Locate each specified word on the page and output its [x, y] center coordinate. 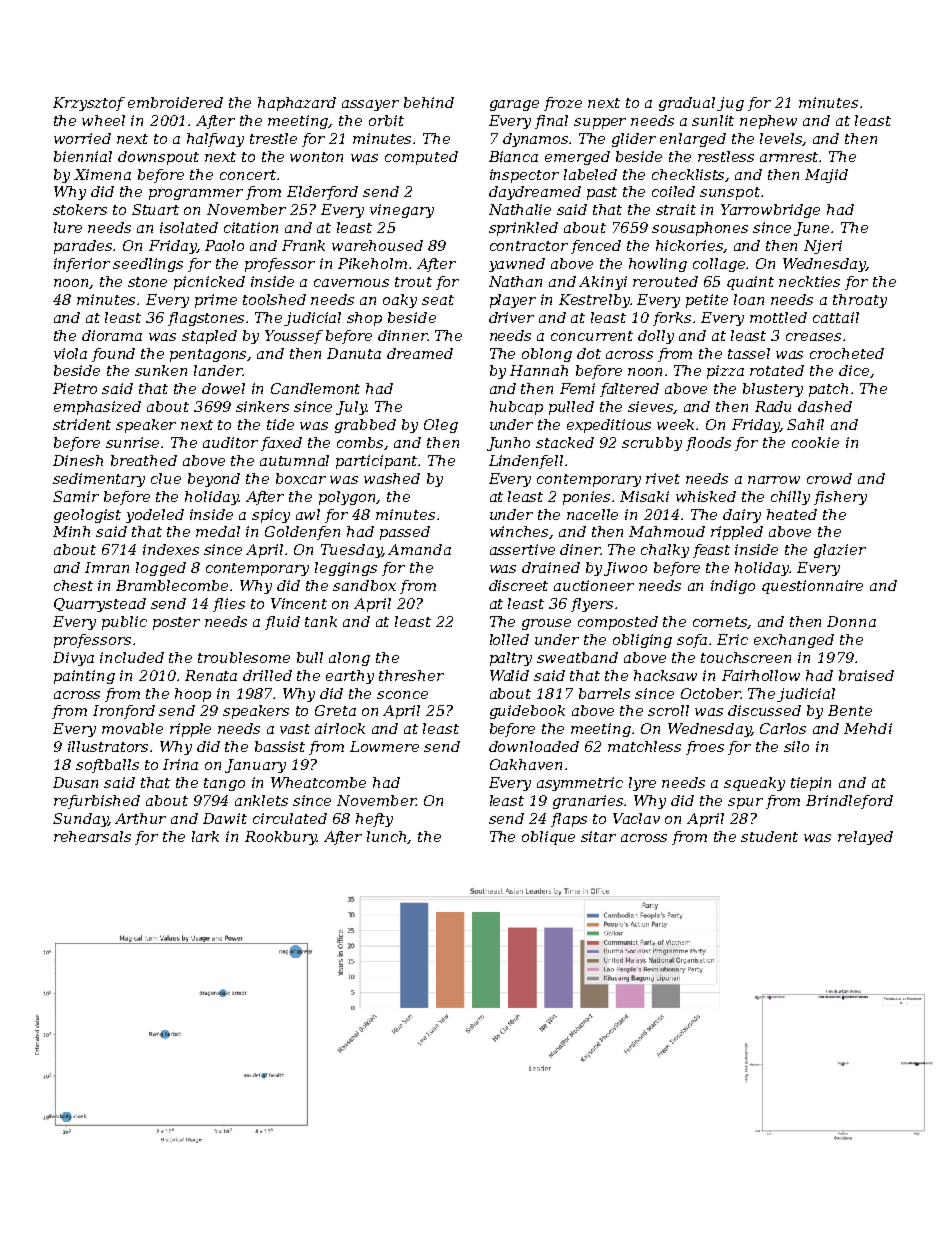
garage [514, 105]
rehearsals [92, 836]
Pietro [75, 388]
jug [730, 104]
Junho [508, 444]
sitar [598, 836]
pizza [725, 372]
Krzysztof [89, 104]
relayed [865, 838]
